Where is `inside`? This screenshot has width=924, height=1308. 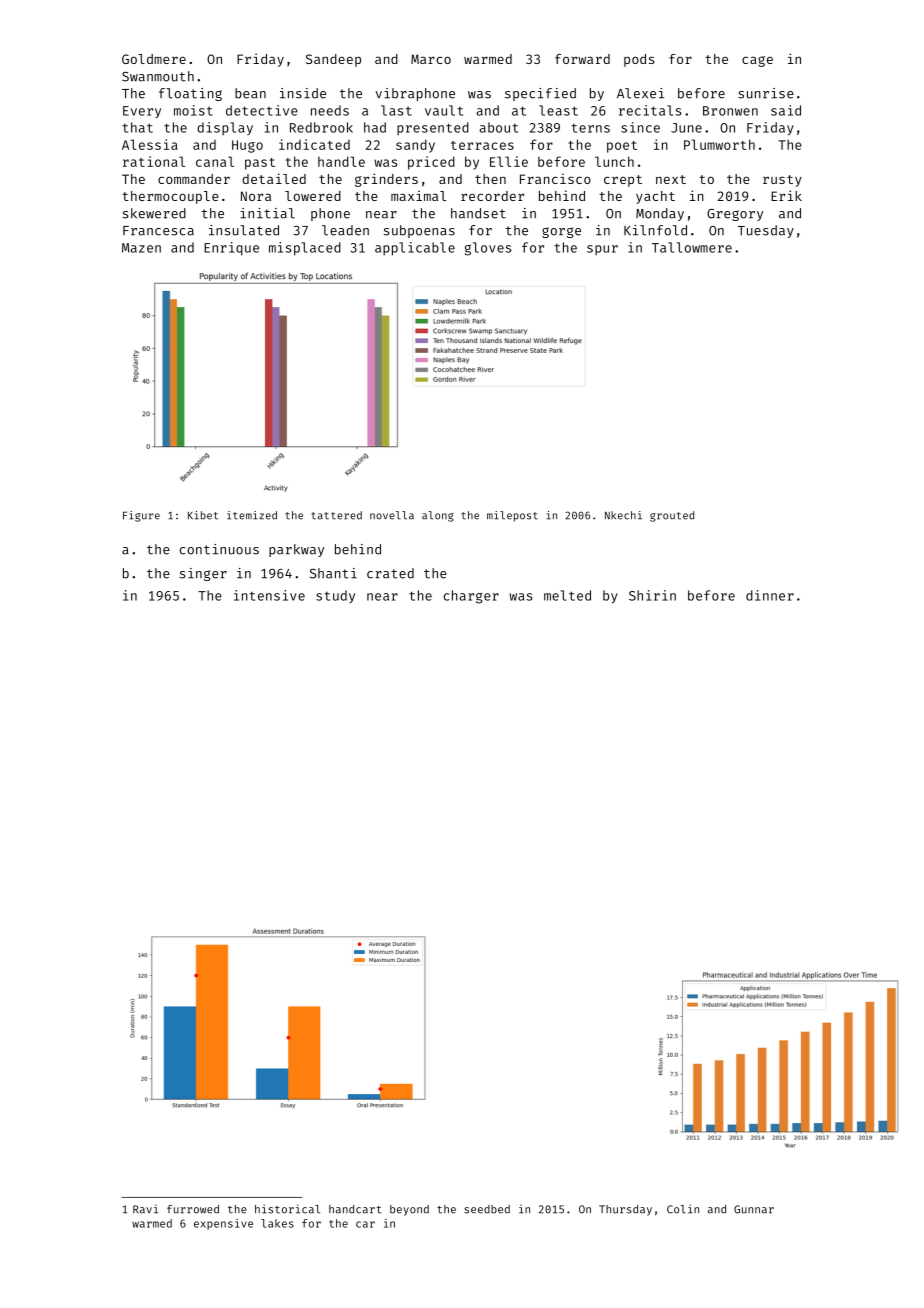
inside is located at coordinates (303, 93).
